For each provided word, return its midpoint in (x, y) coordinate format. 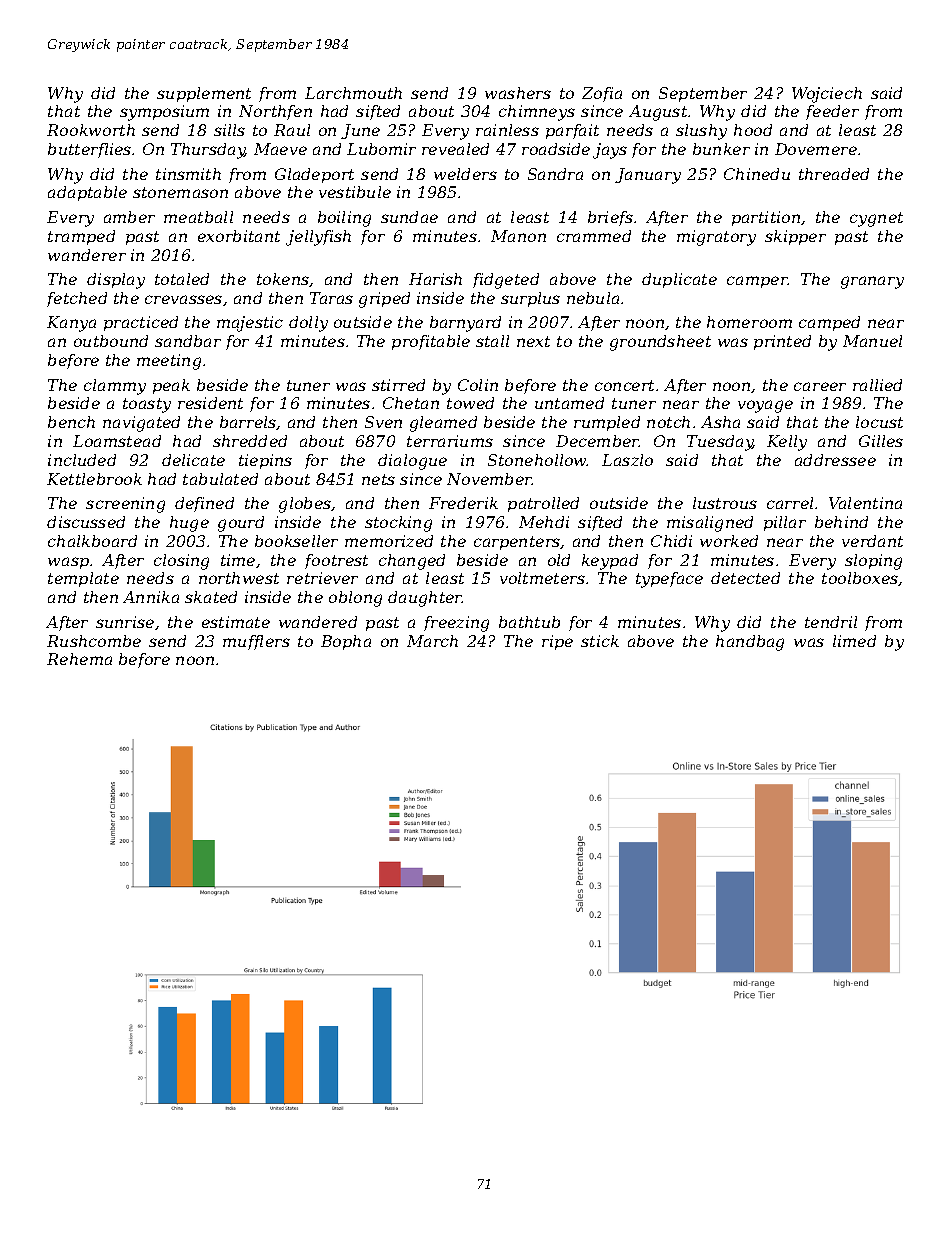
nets (378, 479)
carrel (790, 503)
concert (624, 385)
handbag (750, 643)
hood (753, 130)
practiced (141, 323)
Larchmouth (353, 93)
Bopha (346, 642)
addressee (835, 460)
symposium (164, 113)
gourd (241, 524)
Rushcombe (94, 641)
